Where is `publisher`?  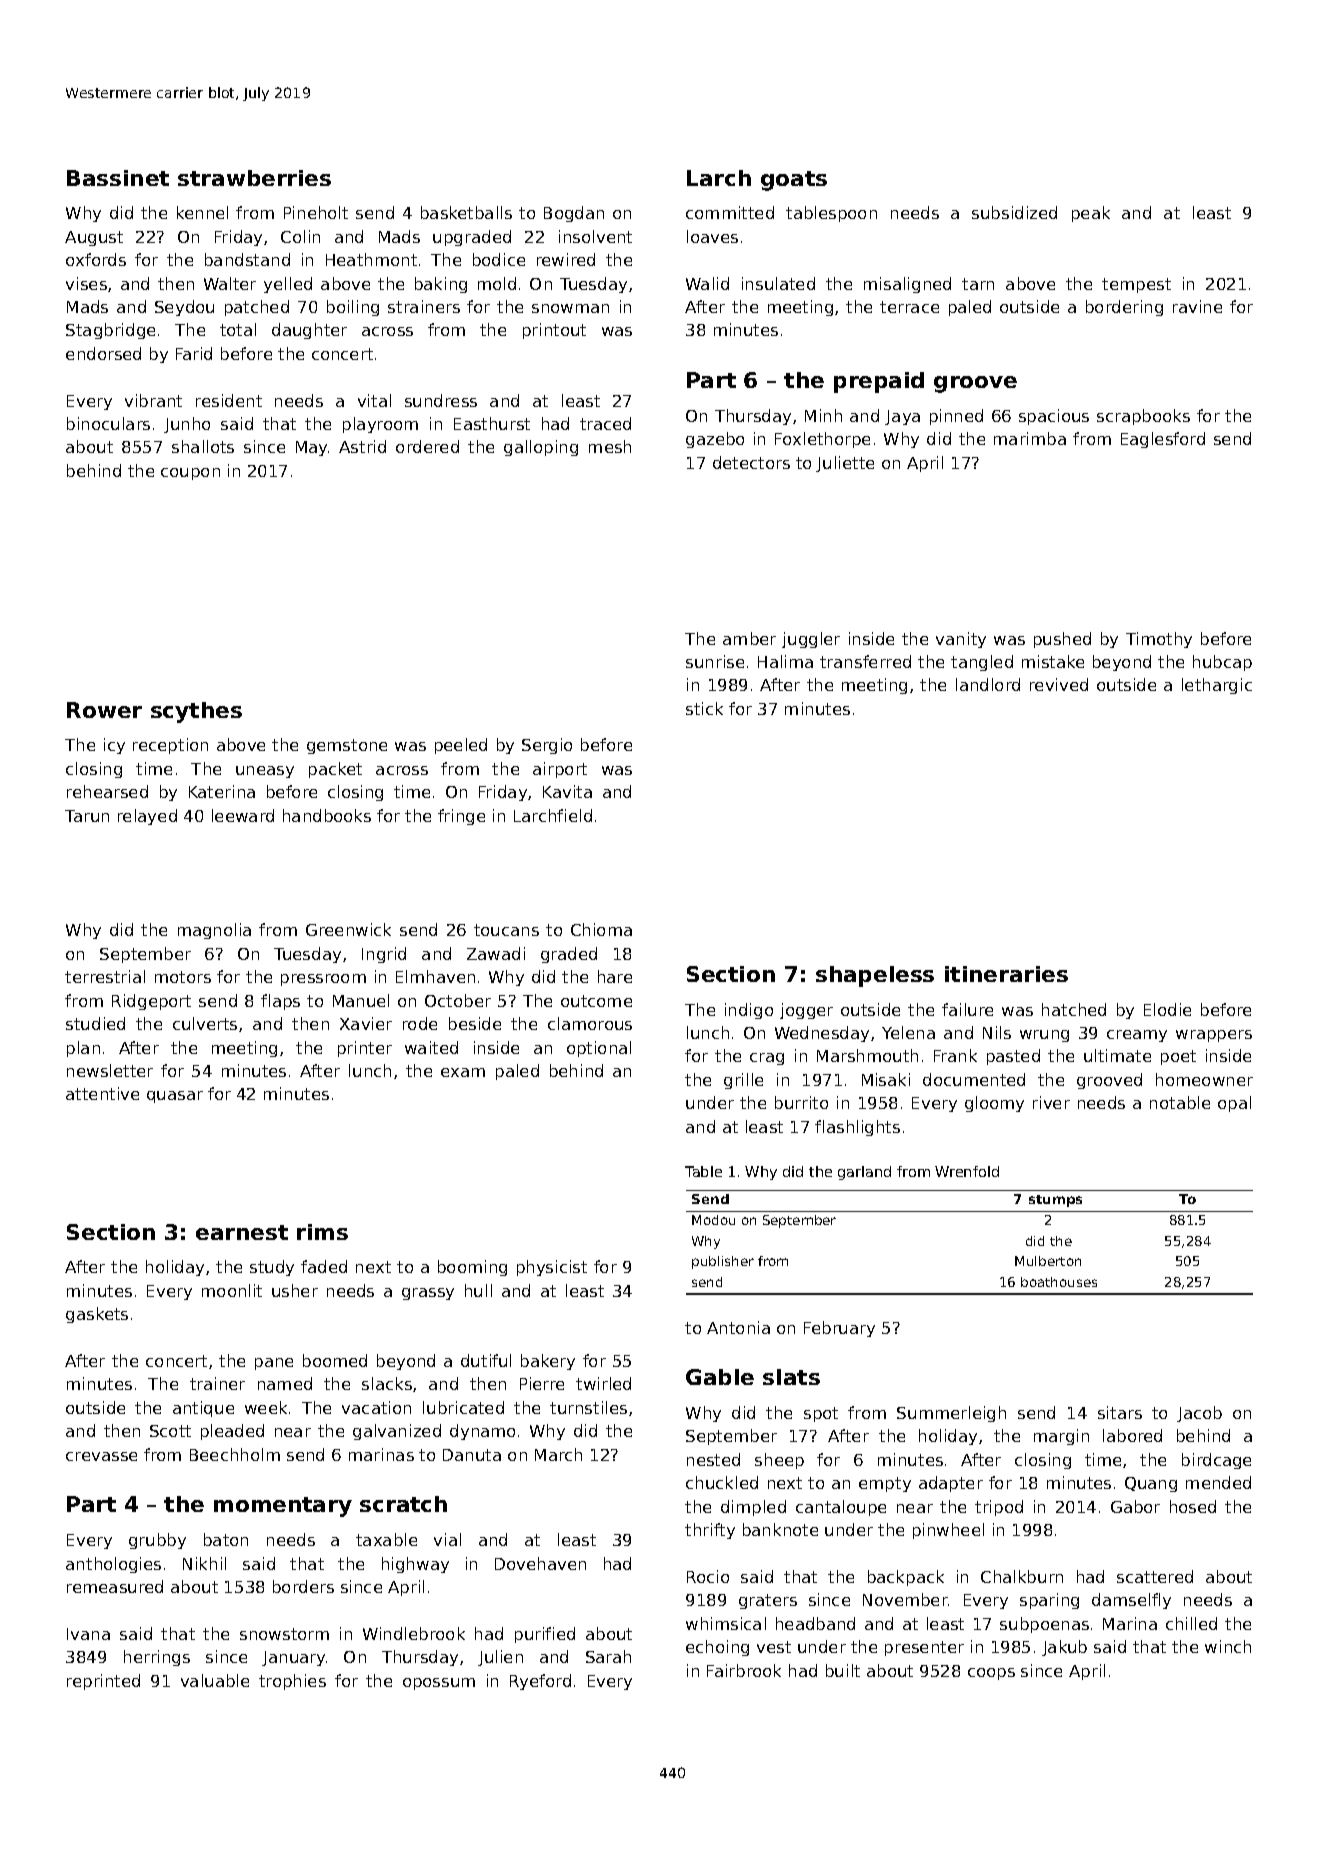
publisher is located at coordinates (723, 1262).
